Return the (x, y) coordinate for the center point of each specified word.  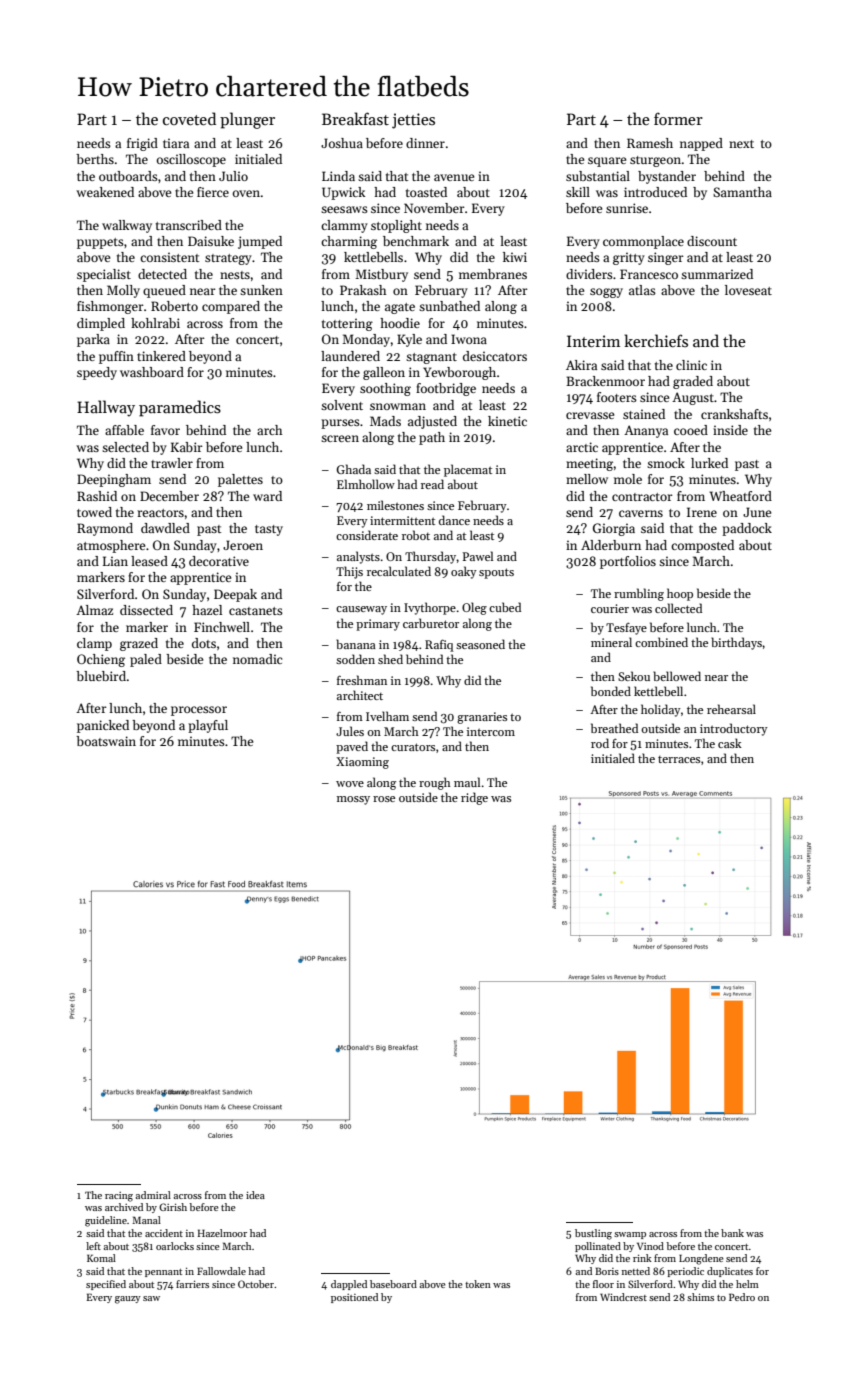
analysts (358, 557)
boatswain (106, 741)
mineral (611, 642)
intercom (491, 731)
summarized (717, 274)
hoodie (400, 323)
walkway (127, 226)
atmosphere (111, 546)
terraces (679, 759)
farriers (192, 1284)
